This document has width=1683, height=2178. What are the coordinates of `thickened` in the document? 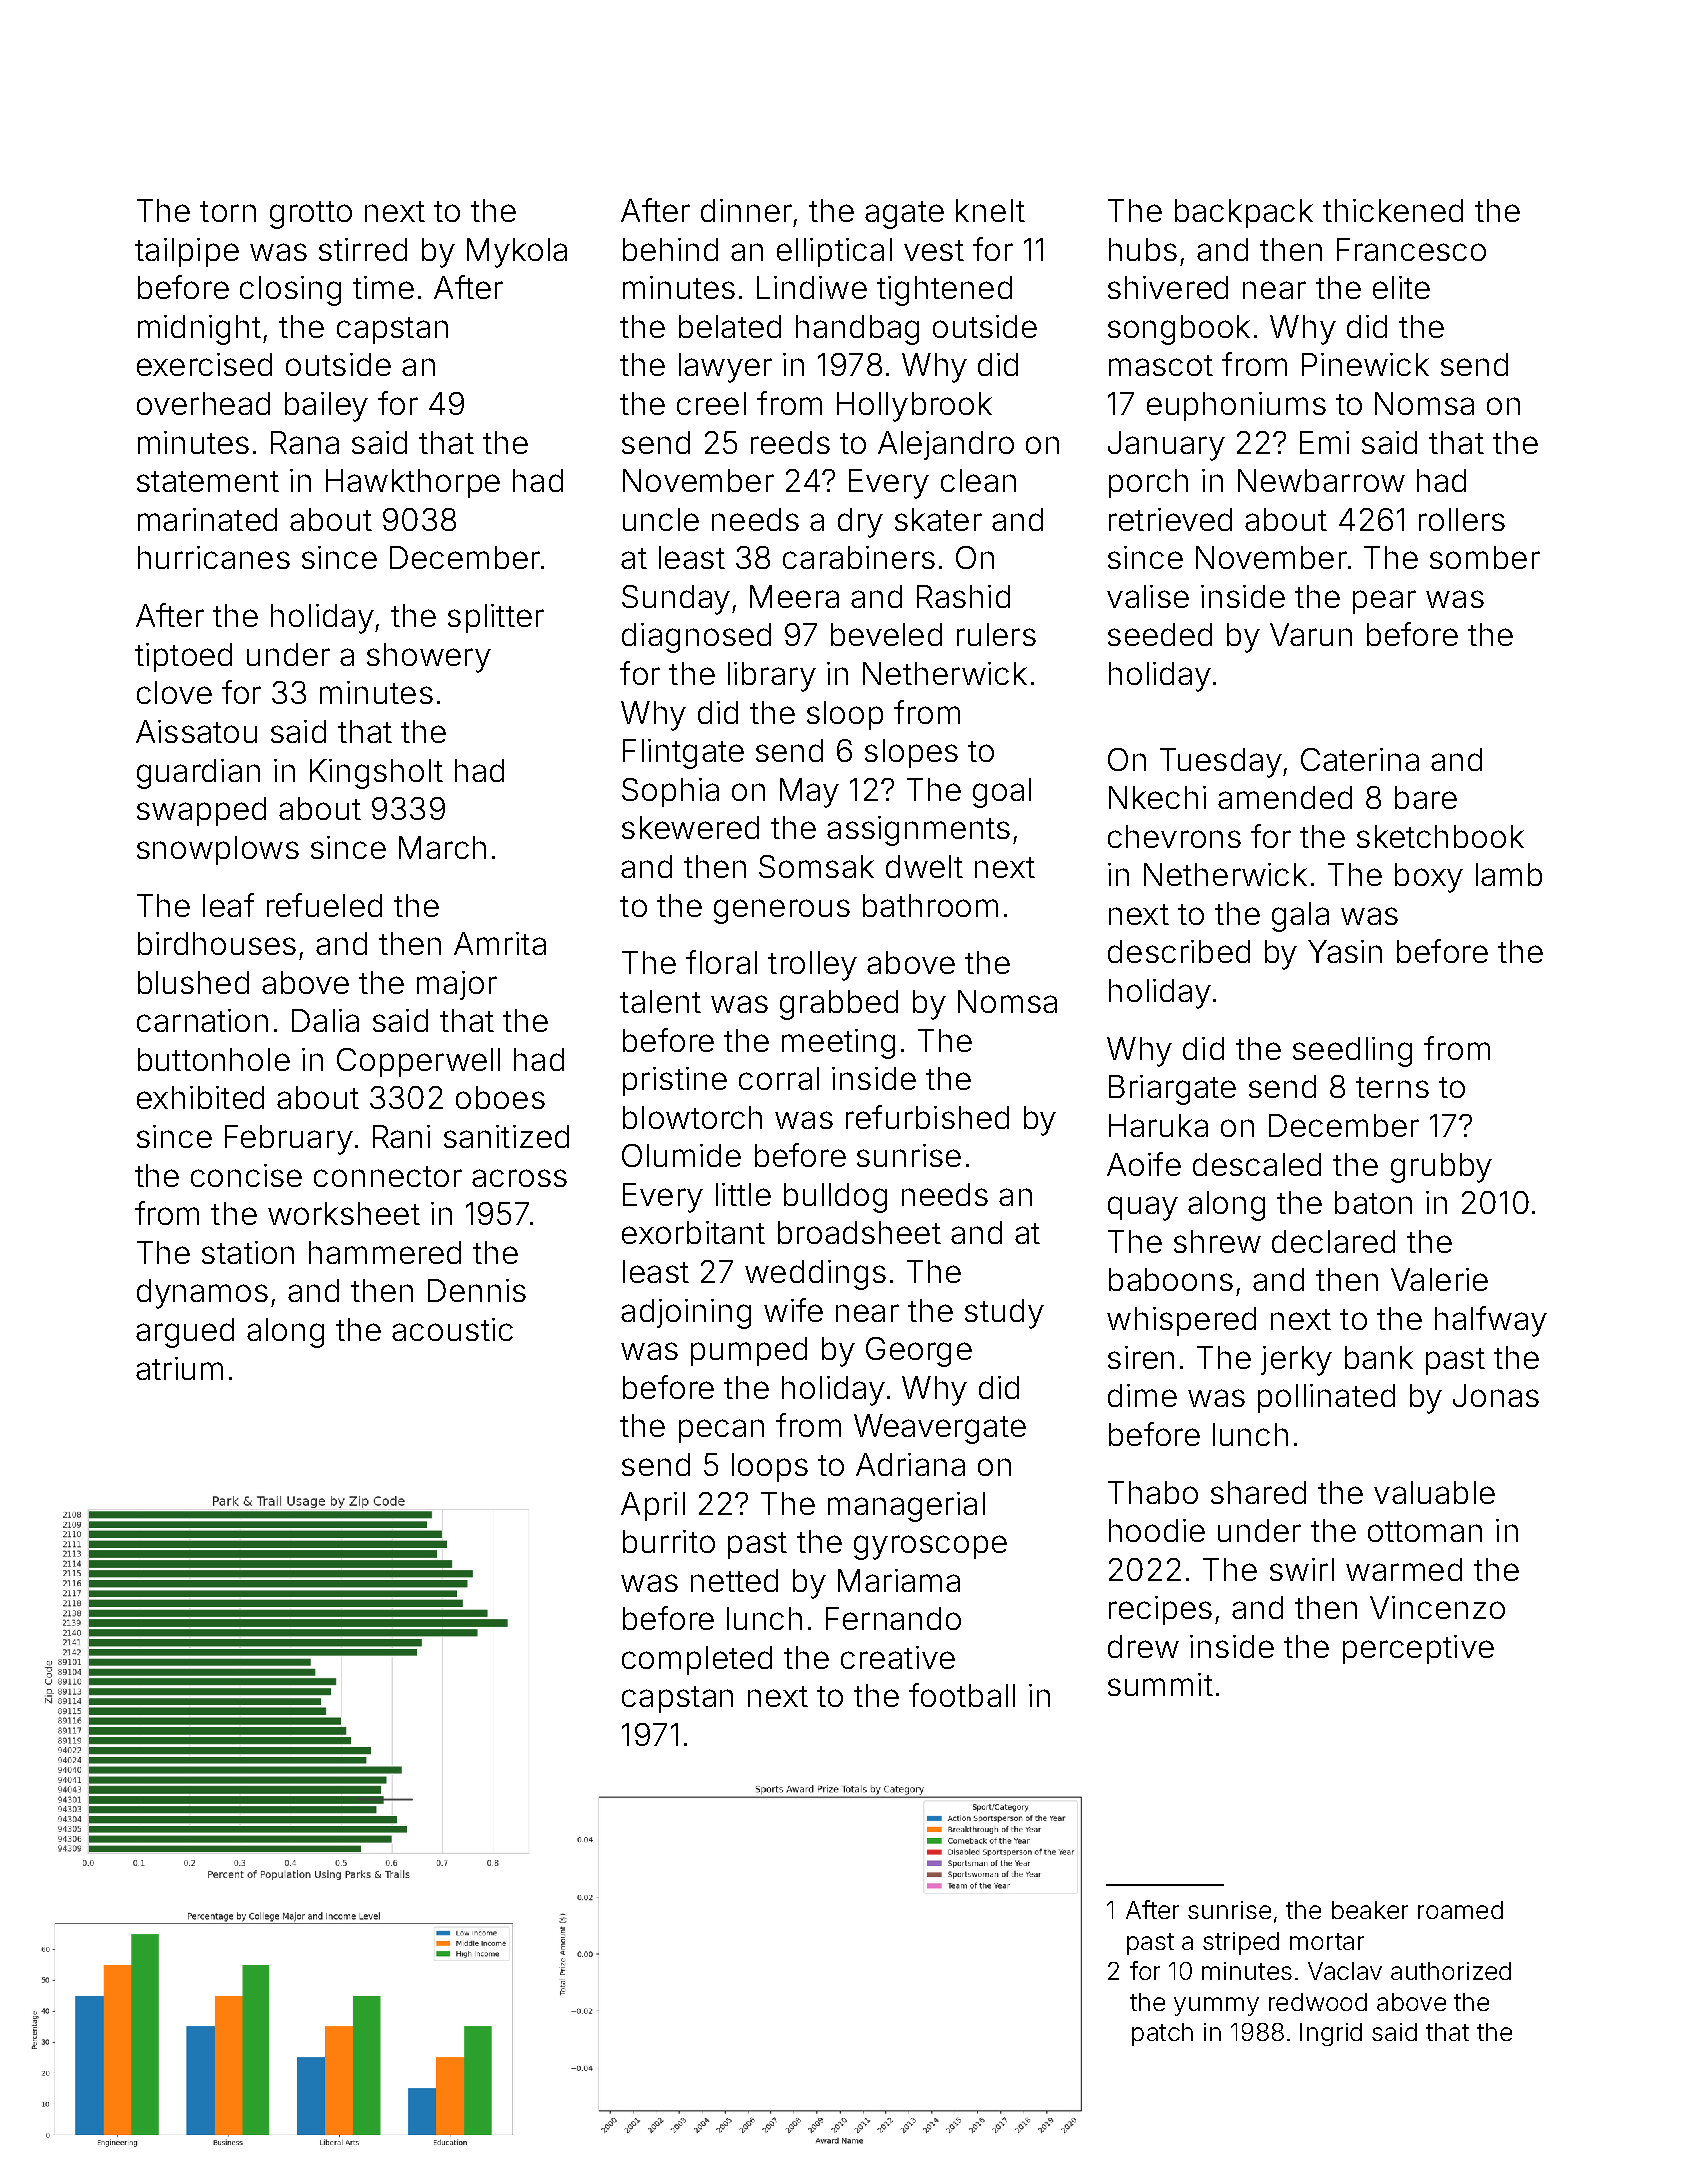 It's located at (1393, 210).
